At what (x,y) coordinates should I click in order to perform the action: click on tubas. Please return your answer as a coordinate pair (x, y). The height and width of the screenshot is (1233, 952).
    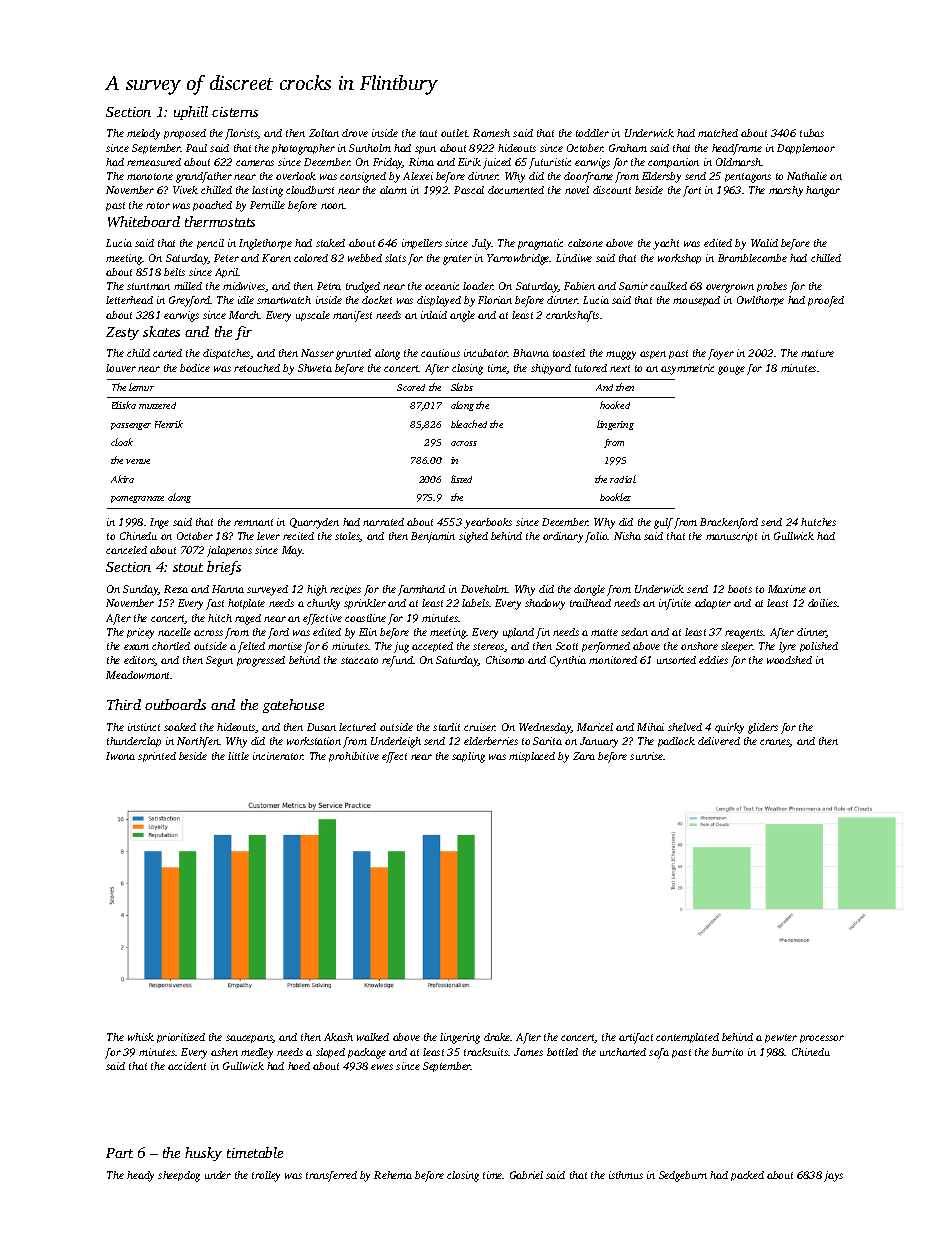
    Looking at the image, I should click on (812, 133).
